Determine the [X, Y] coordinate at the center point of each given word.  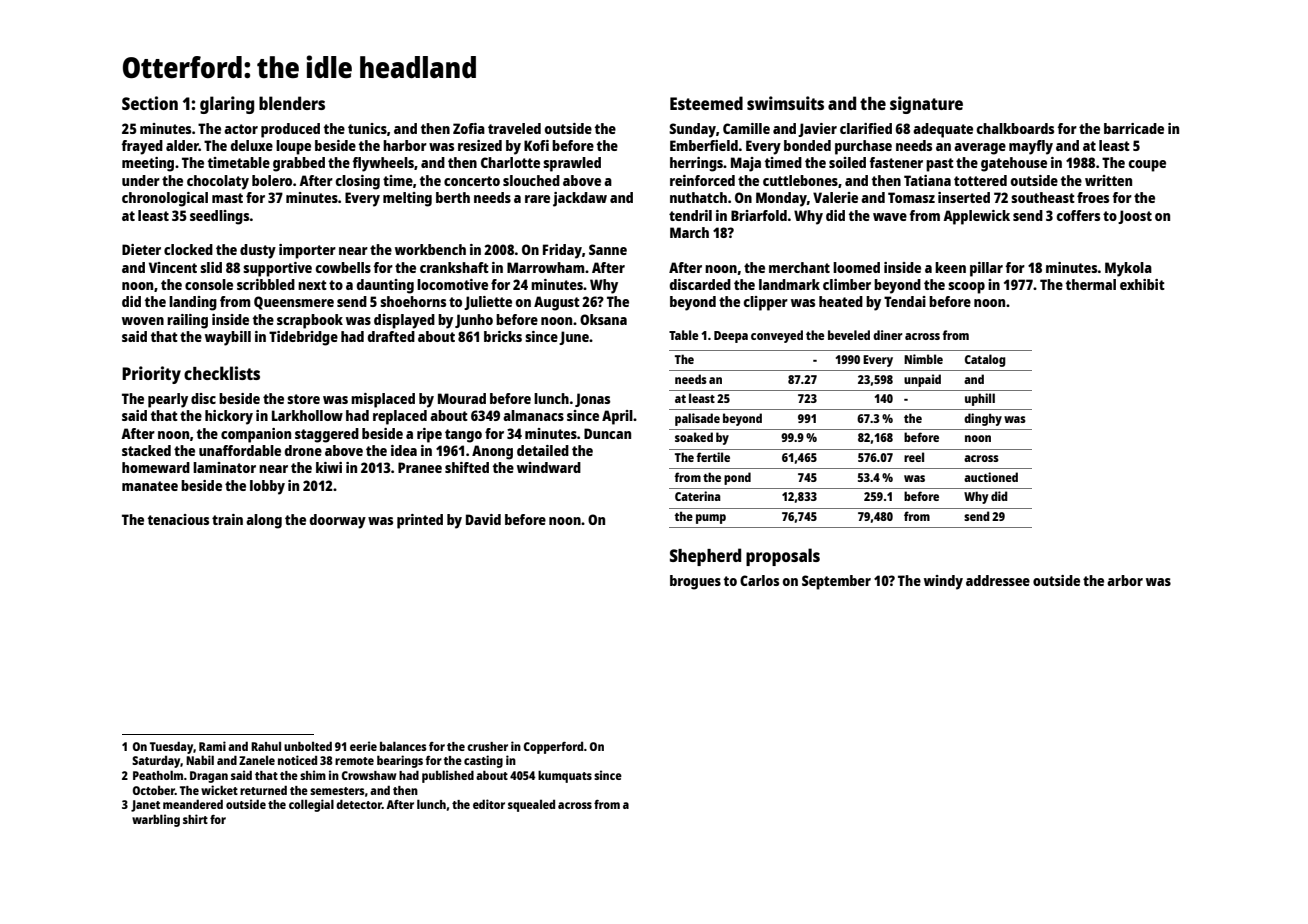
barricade [1134, 128]
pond [737, 478]
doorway [338, 521]
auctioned [991, 477]
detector [359, 804]
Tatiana [927, 180]
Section [150, 103]
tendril [690, 215]
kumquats [565, 776]
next [312, 285]
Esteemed [706, 103]
